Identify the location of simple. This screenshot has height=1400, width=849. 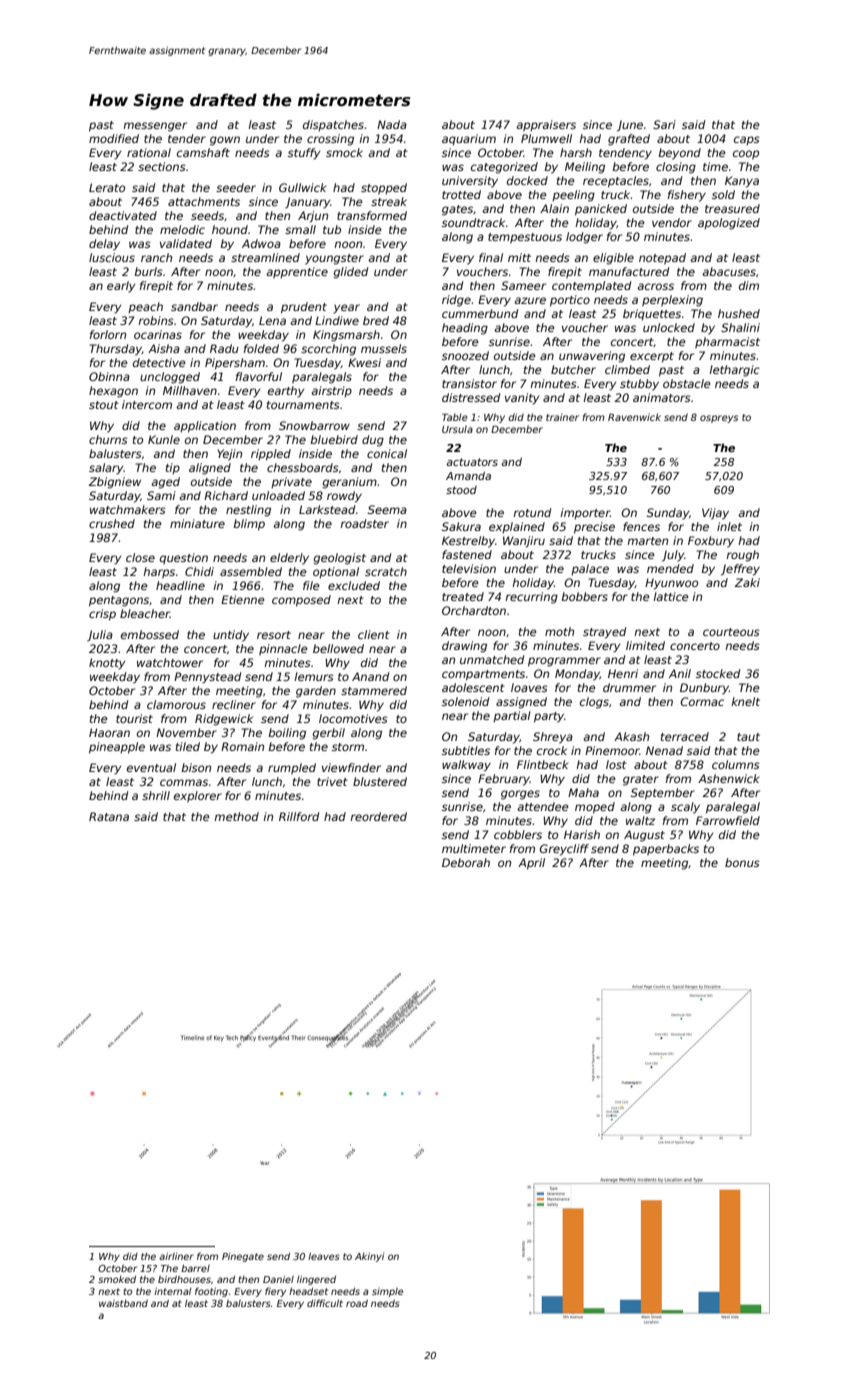
(387, 1292).
